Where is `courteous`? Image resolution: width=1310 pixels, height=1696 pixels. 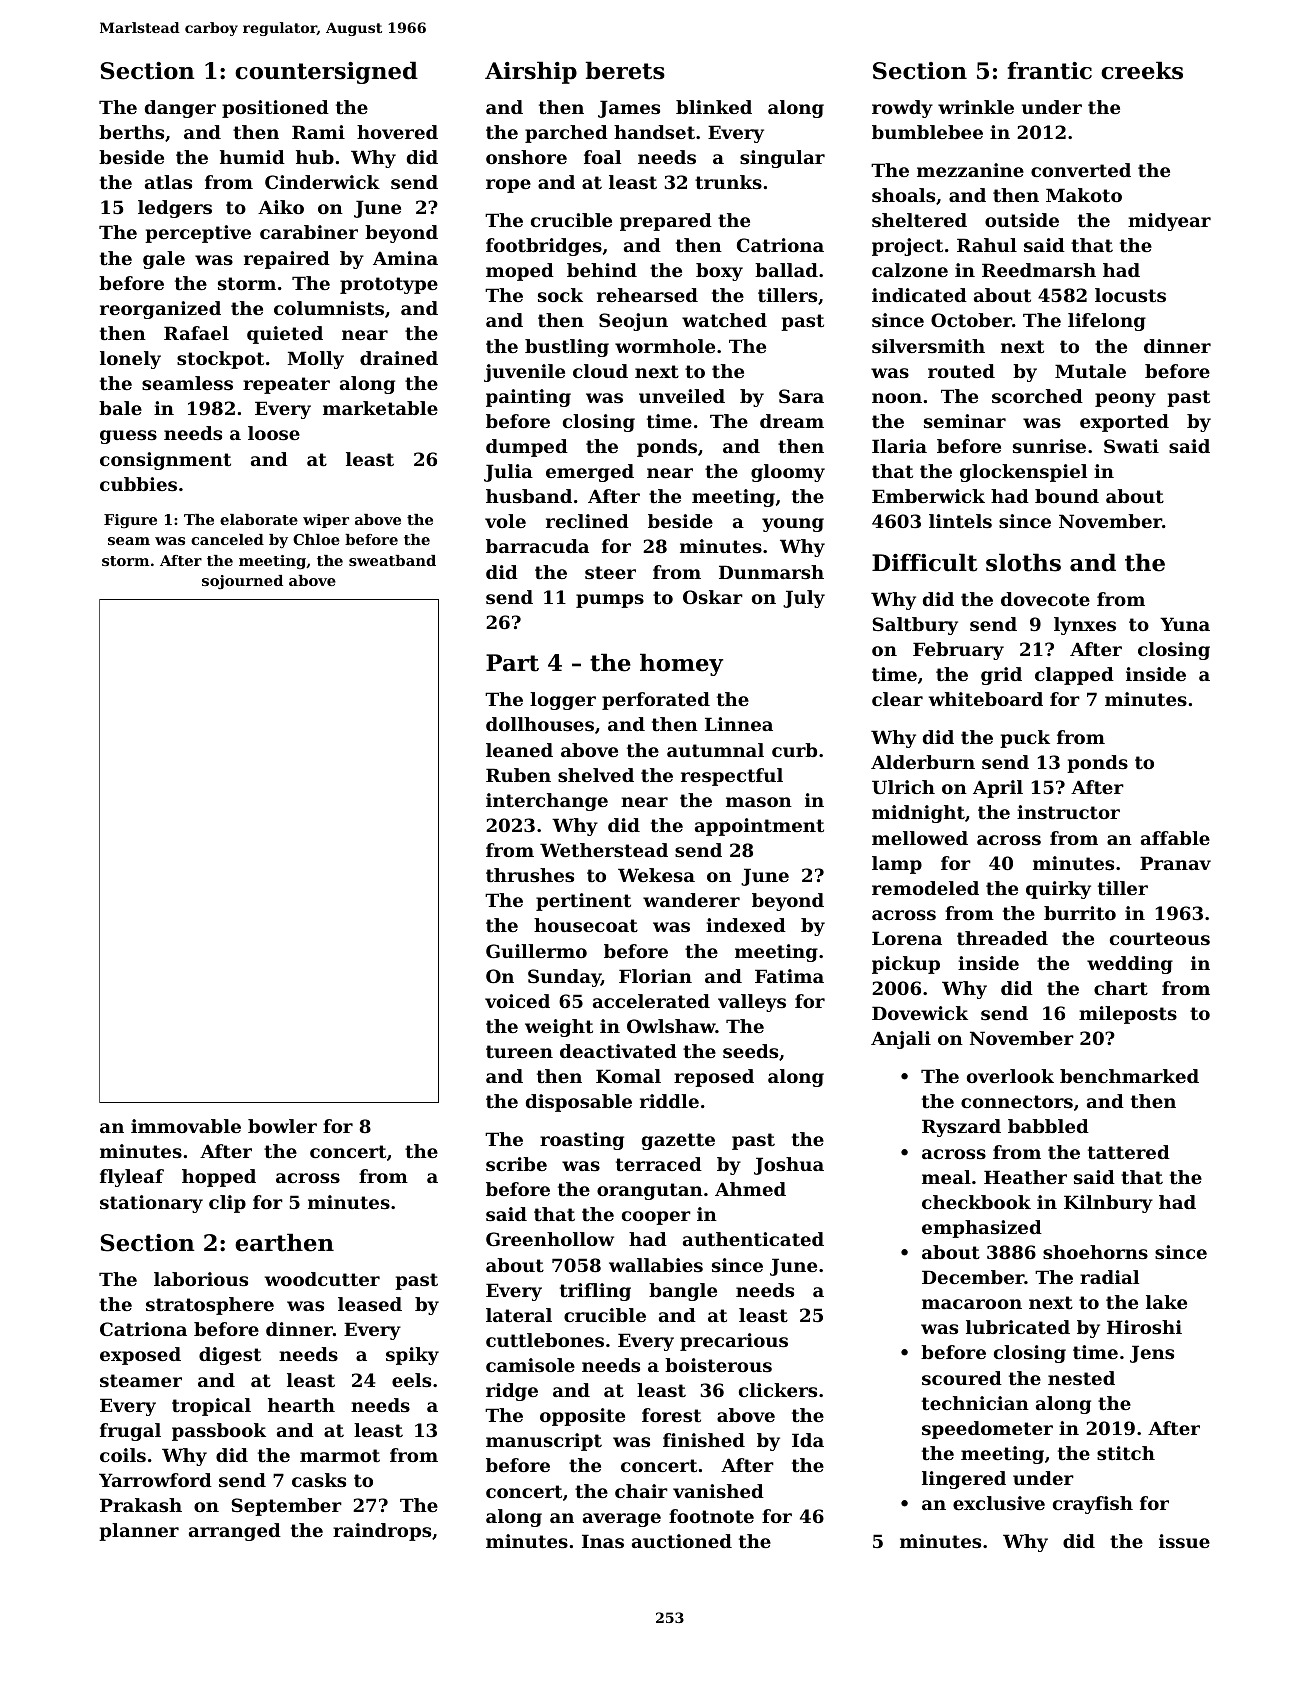
courteous is located at coordinates (1160, 938).
